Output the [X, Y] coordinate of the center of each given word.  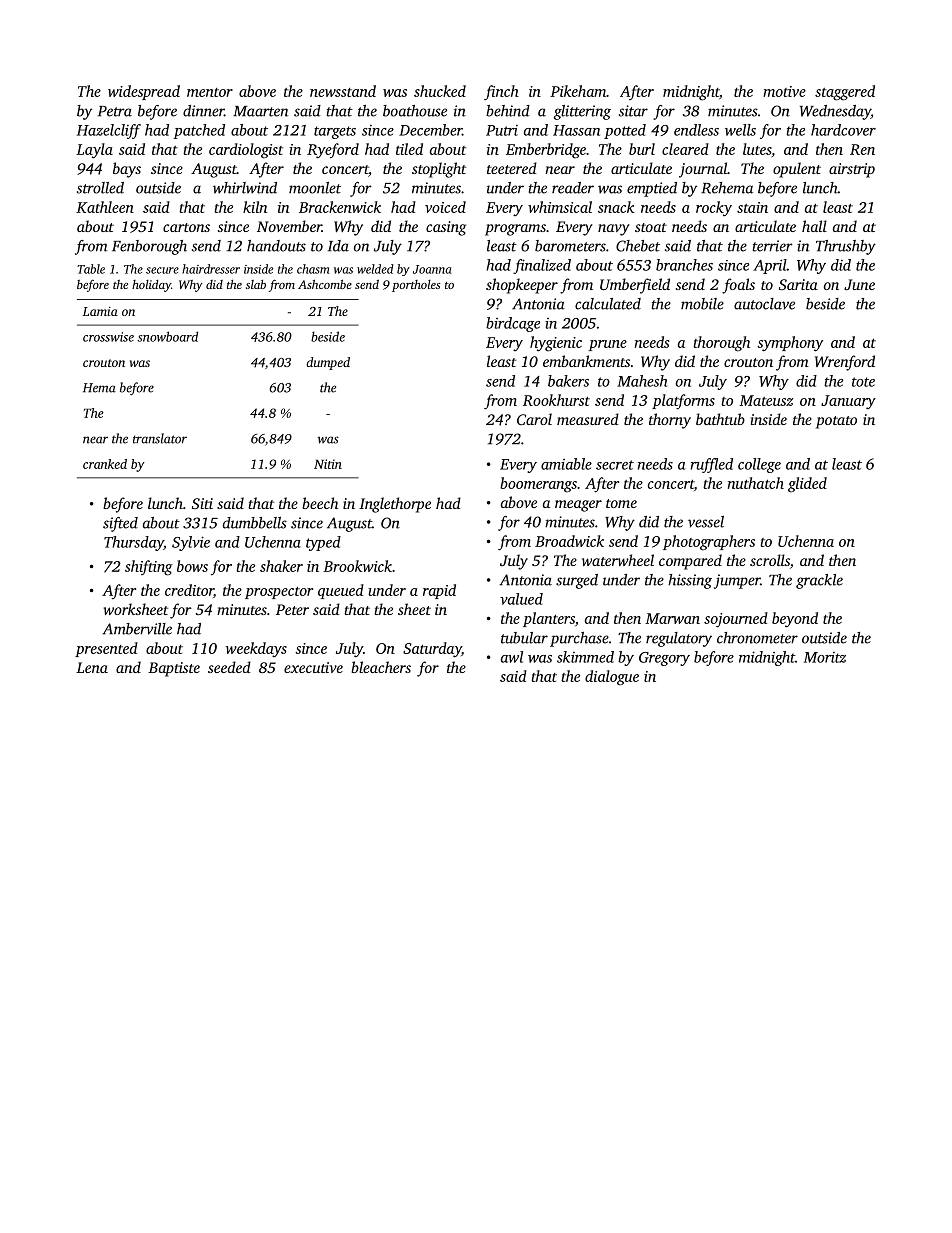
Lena [92, 667]
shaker [281, 566]
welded [375, 269]
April [770, 266]
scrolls [770, 560]
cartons [186, 227]
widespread [144, 92]
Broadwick [569, 541]
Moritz [825, 657]
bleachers [381, 667]
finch [501, 92]
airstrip [852, 170]
